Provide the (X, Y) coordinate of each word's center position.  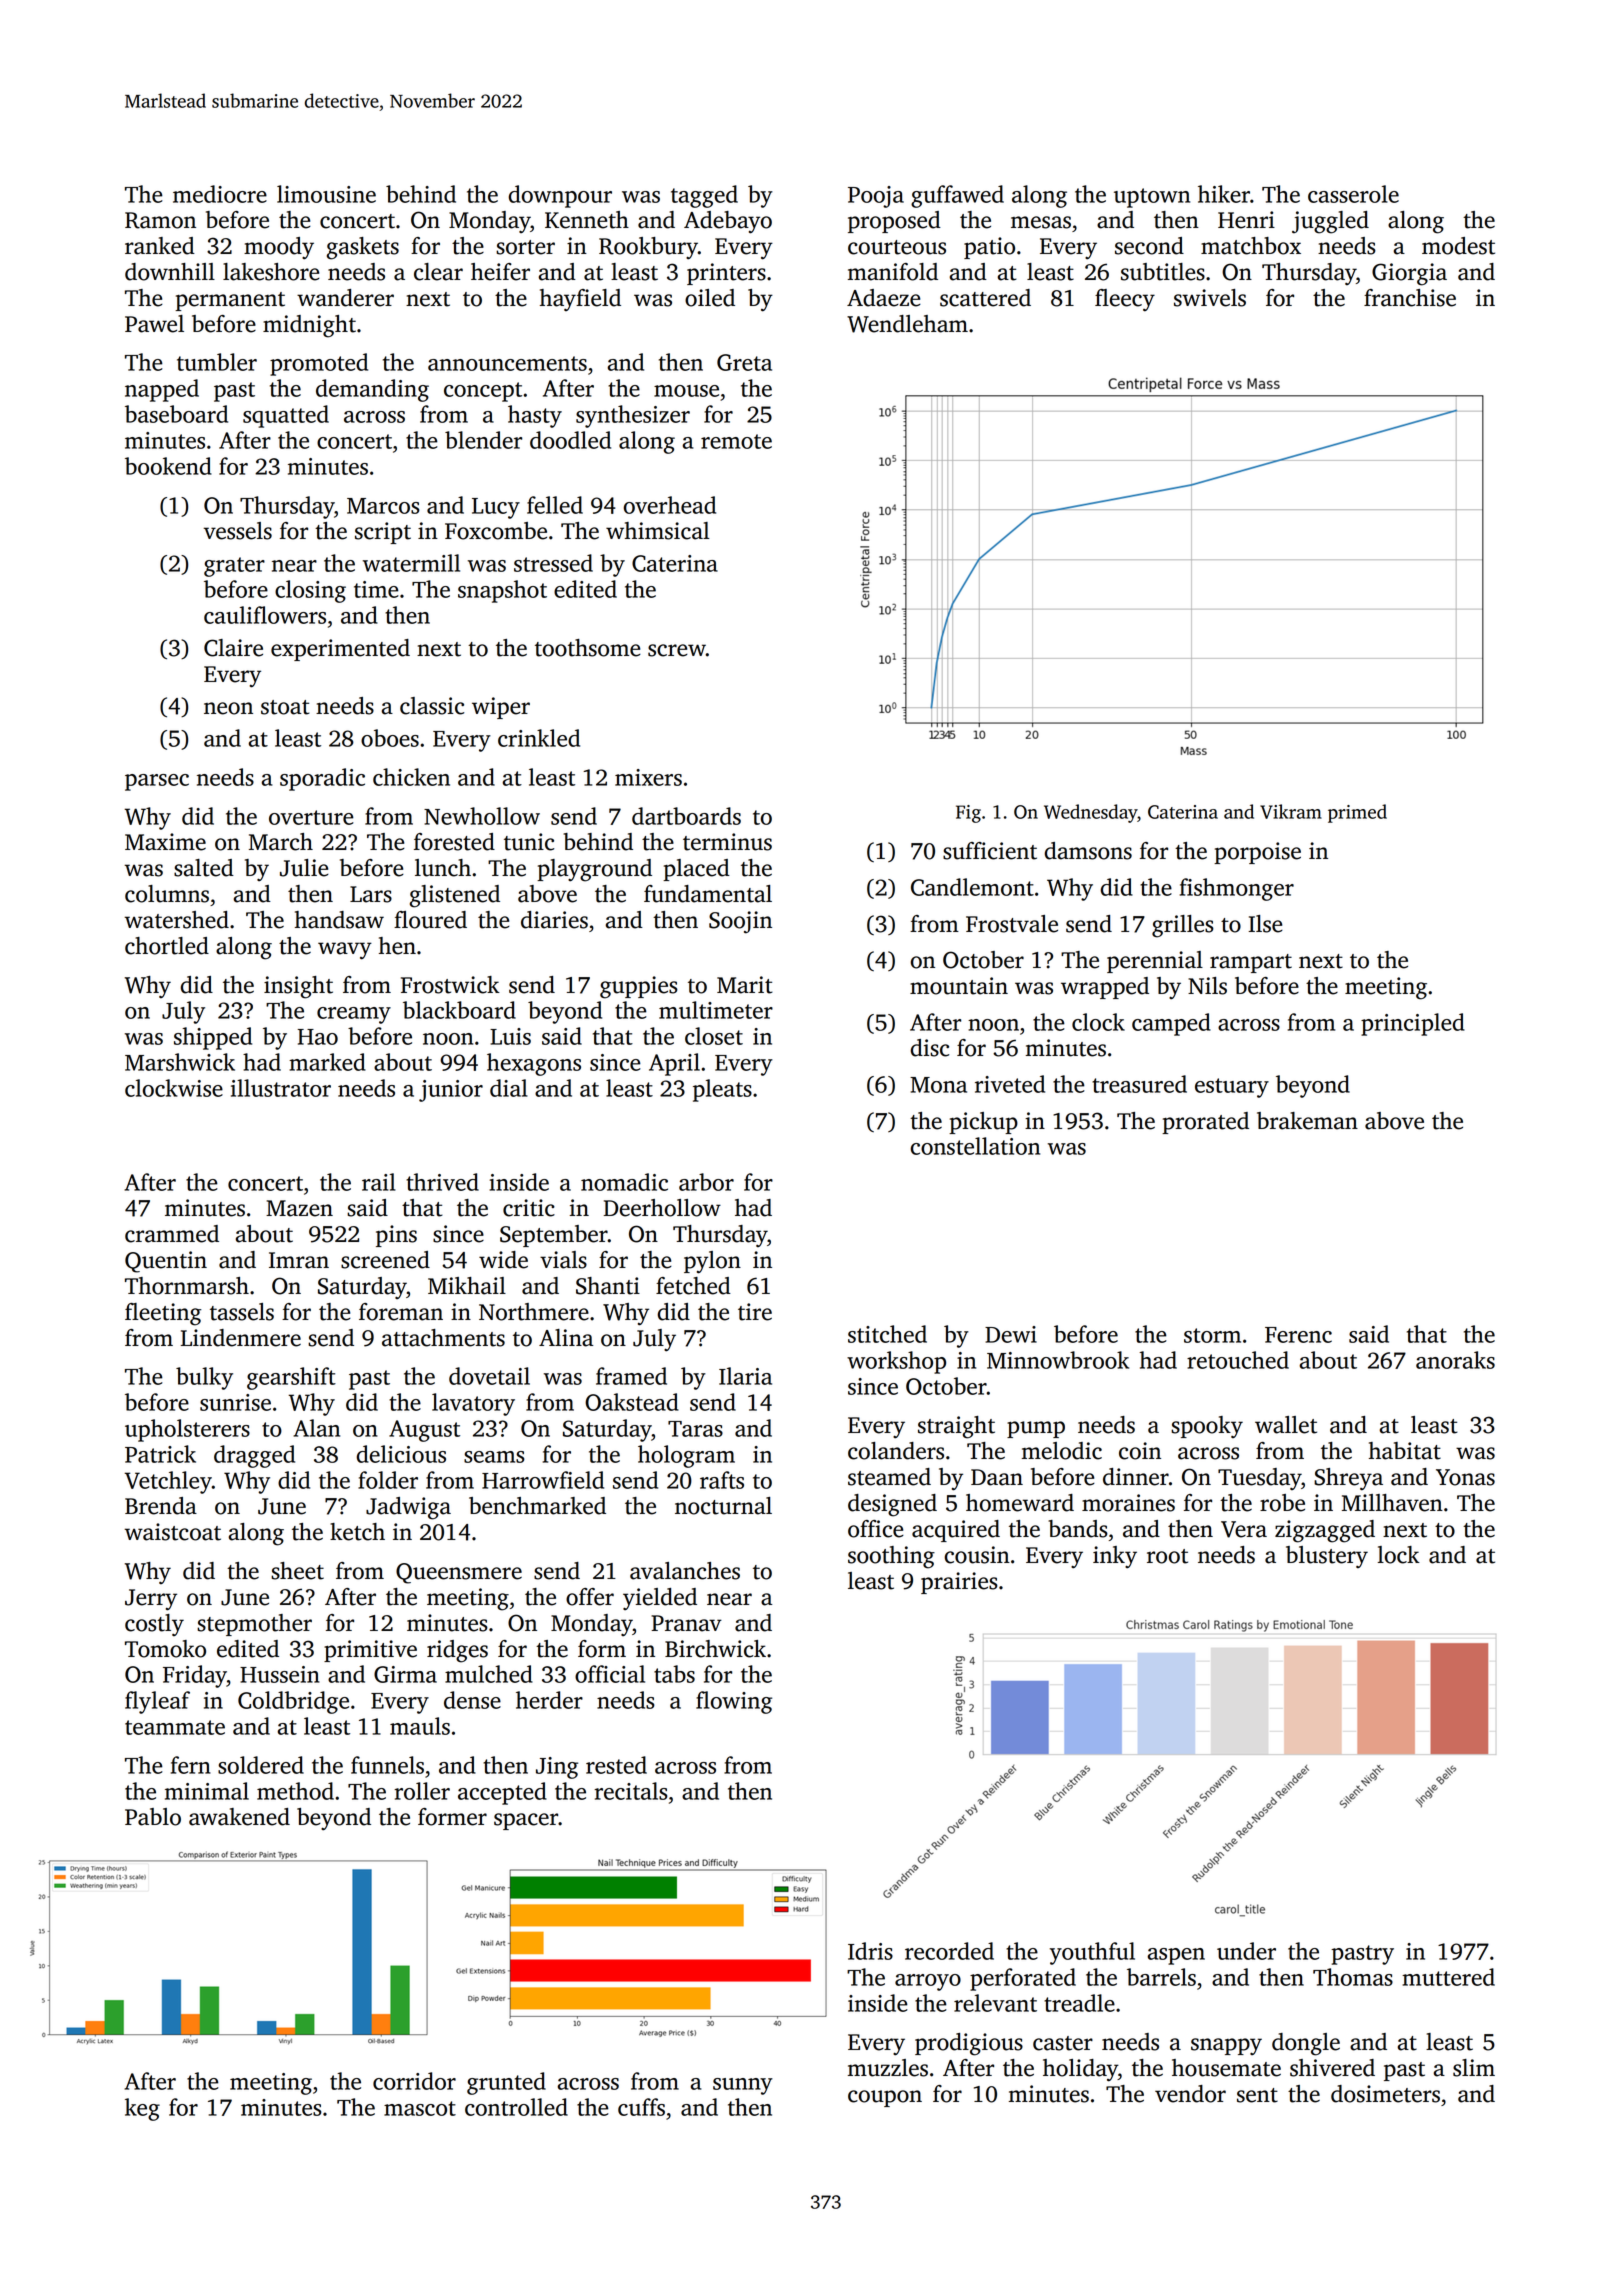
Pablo (153, 1817)
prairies (959, 1583)
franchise (1410, 298)
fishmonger (1237, 889)
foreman (401, 1312)
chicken (411, 777)
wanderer (345, 298)
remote (736, 441)
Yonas (1465, 1477)
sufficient (990, 851)
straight (956, 1427)
